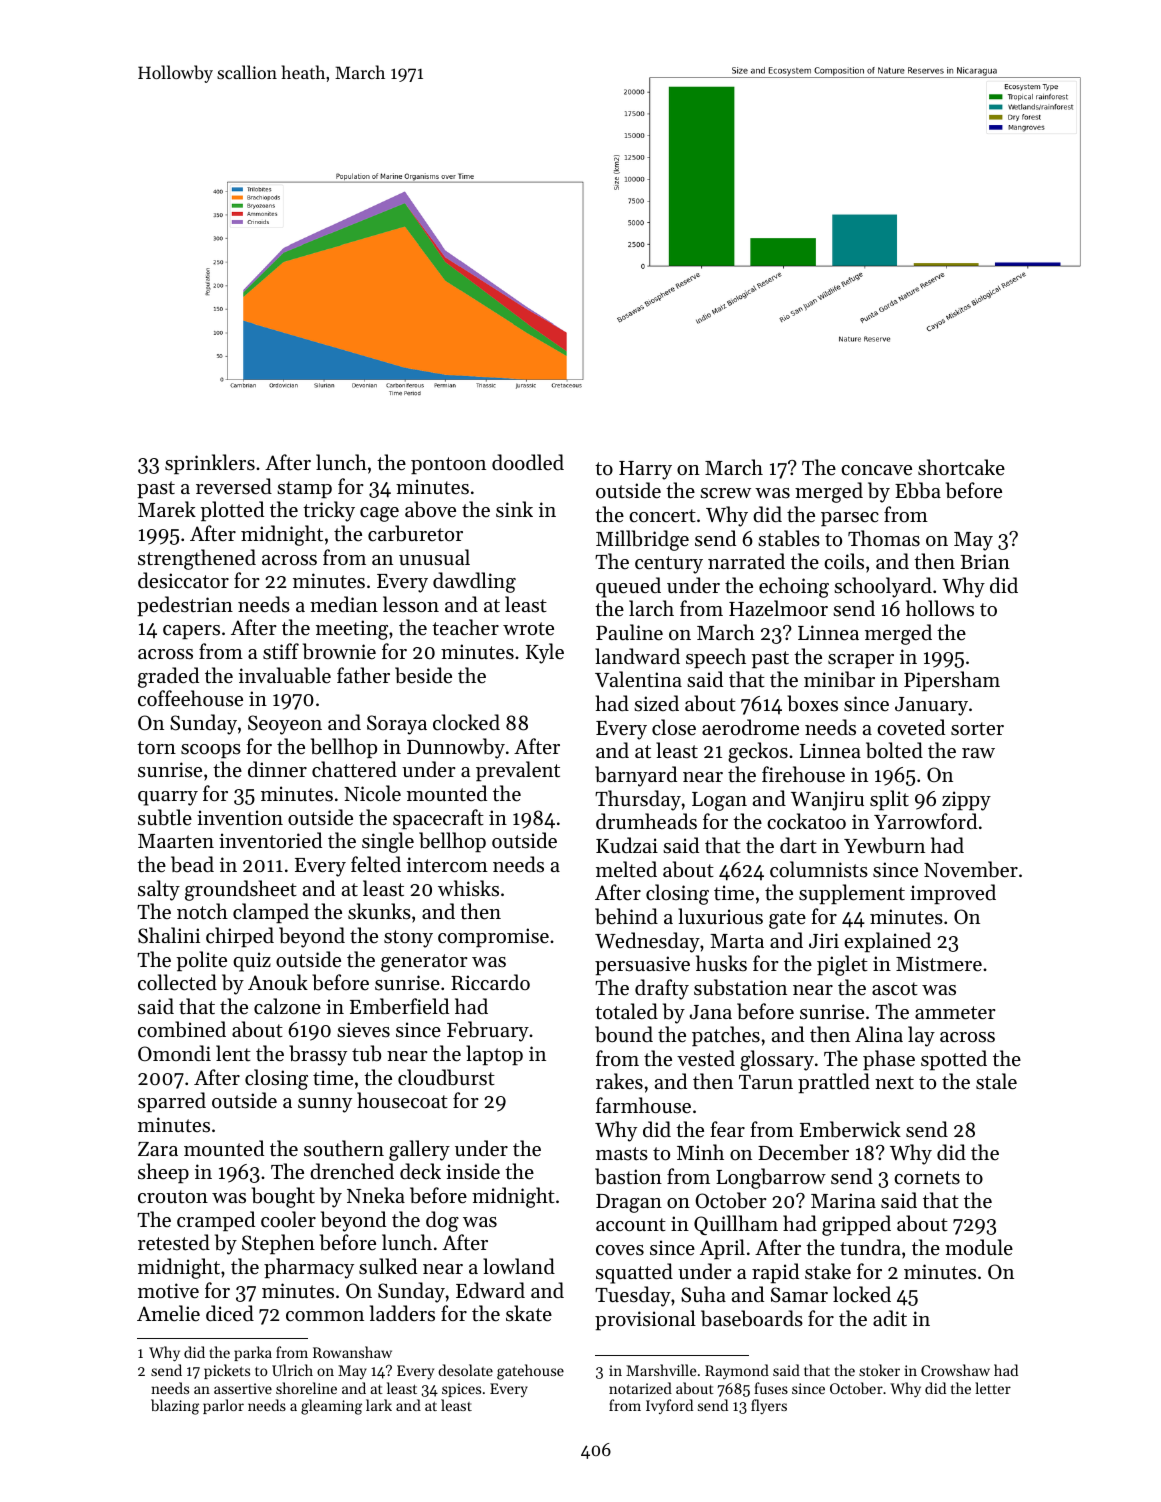  What do you see at coordinates (876, 470) in the page?
I see `concave` at bounding box center [876, 470].
